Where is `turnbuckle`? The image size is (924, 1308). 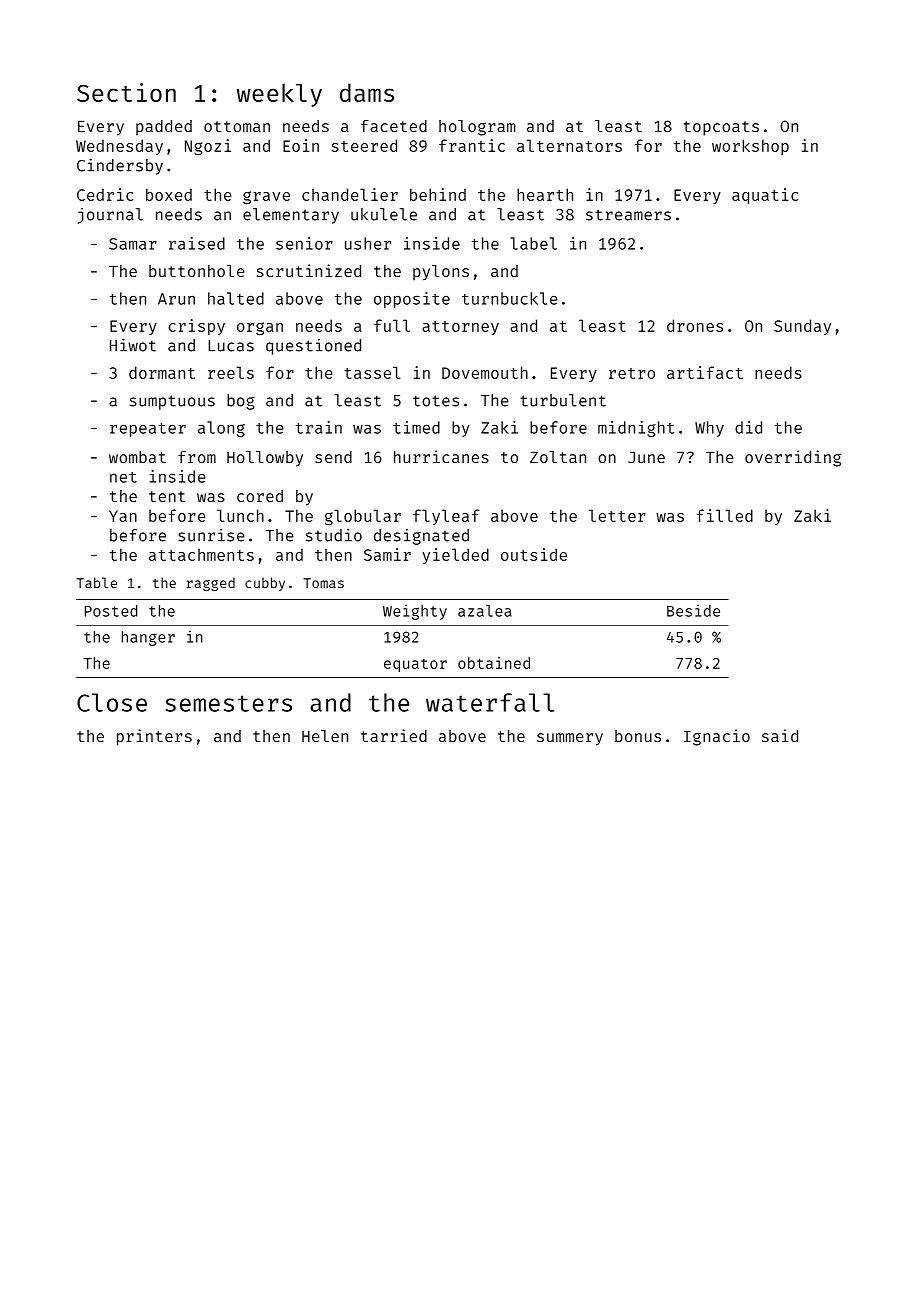
turnbuckle is located at coordinates (509, 298).
